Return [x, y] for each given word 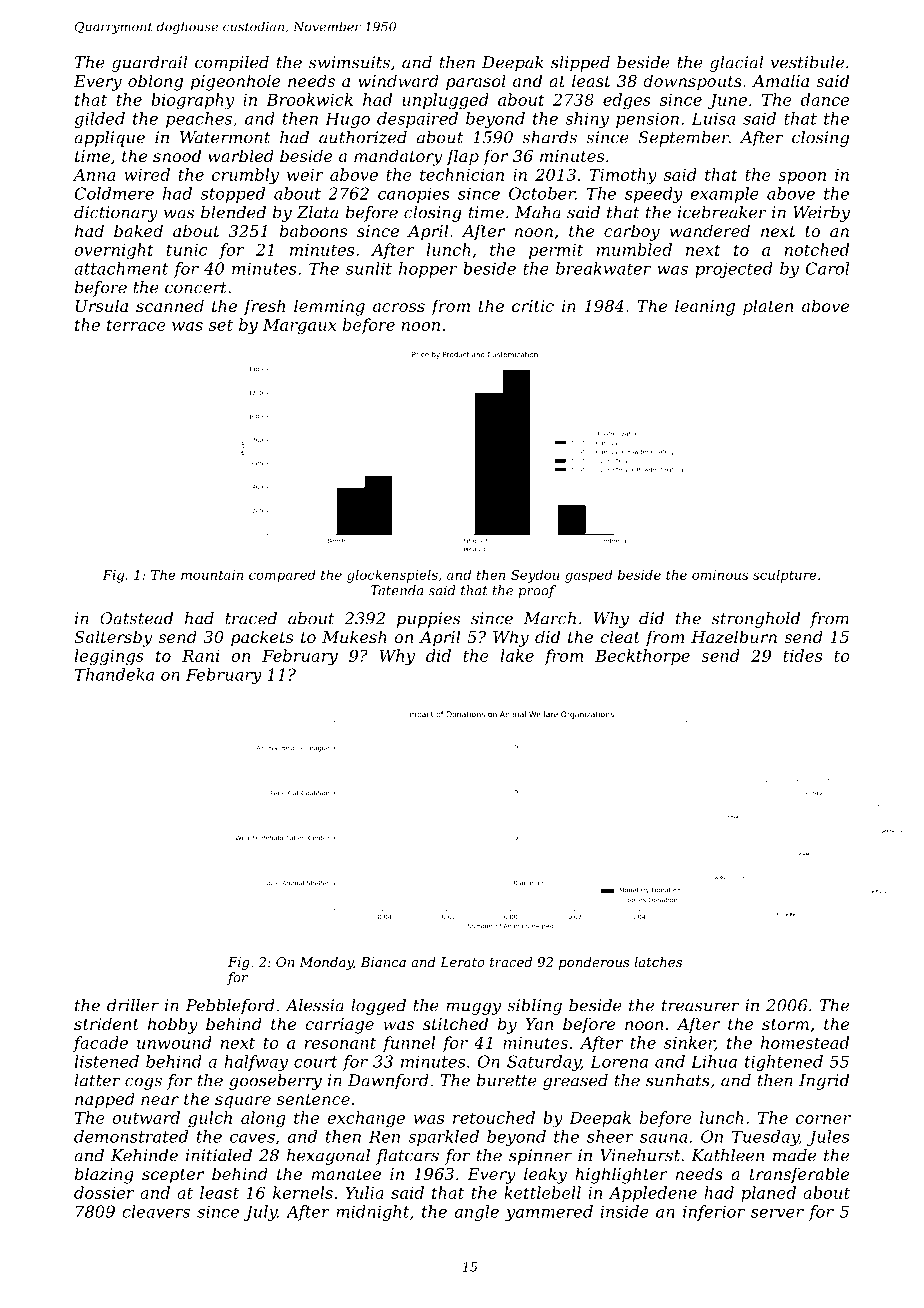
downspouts [692, 82]
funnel [409, 1044]
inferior [714, 1213]
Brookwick [309, 99]
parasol [476, 82]
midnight [372, 1213]
